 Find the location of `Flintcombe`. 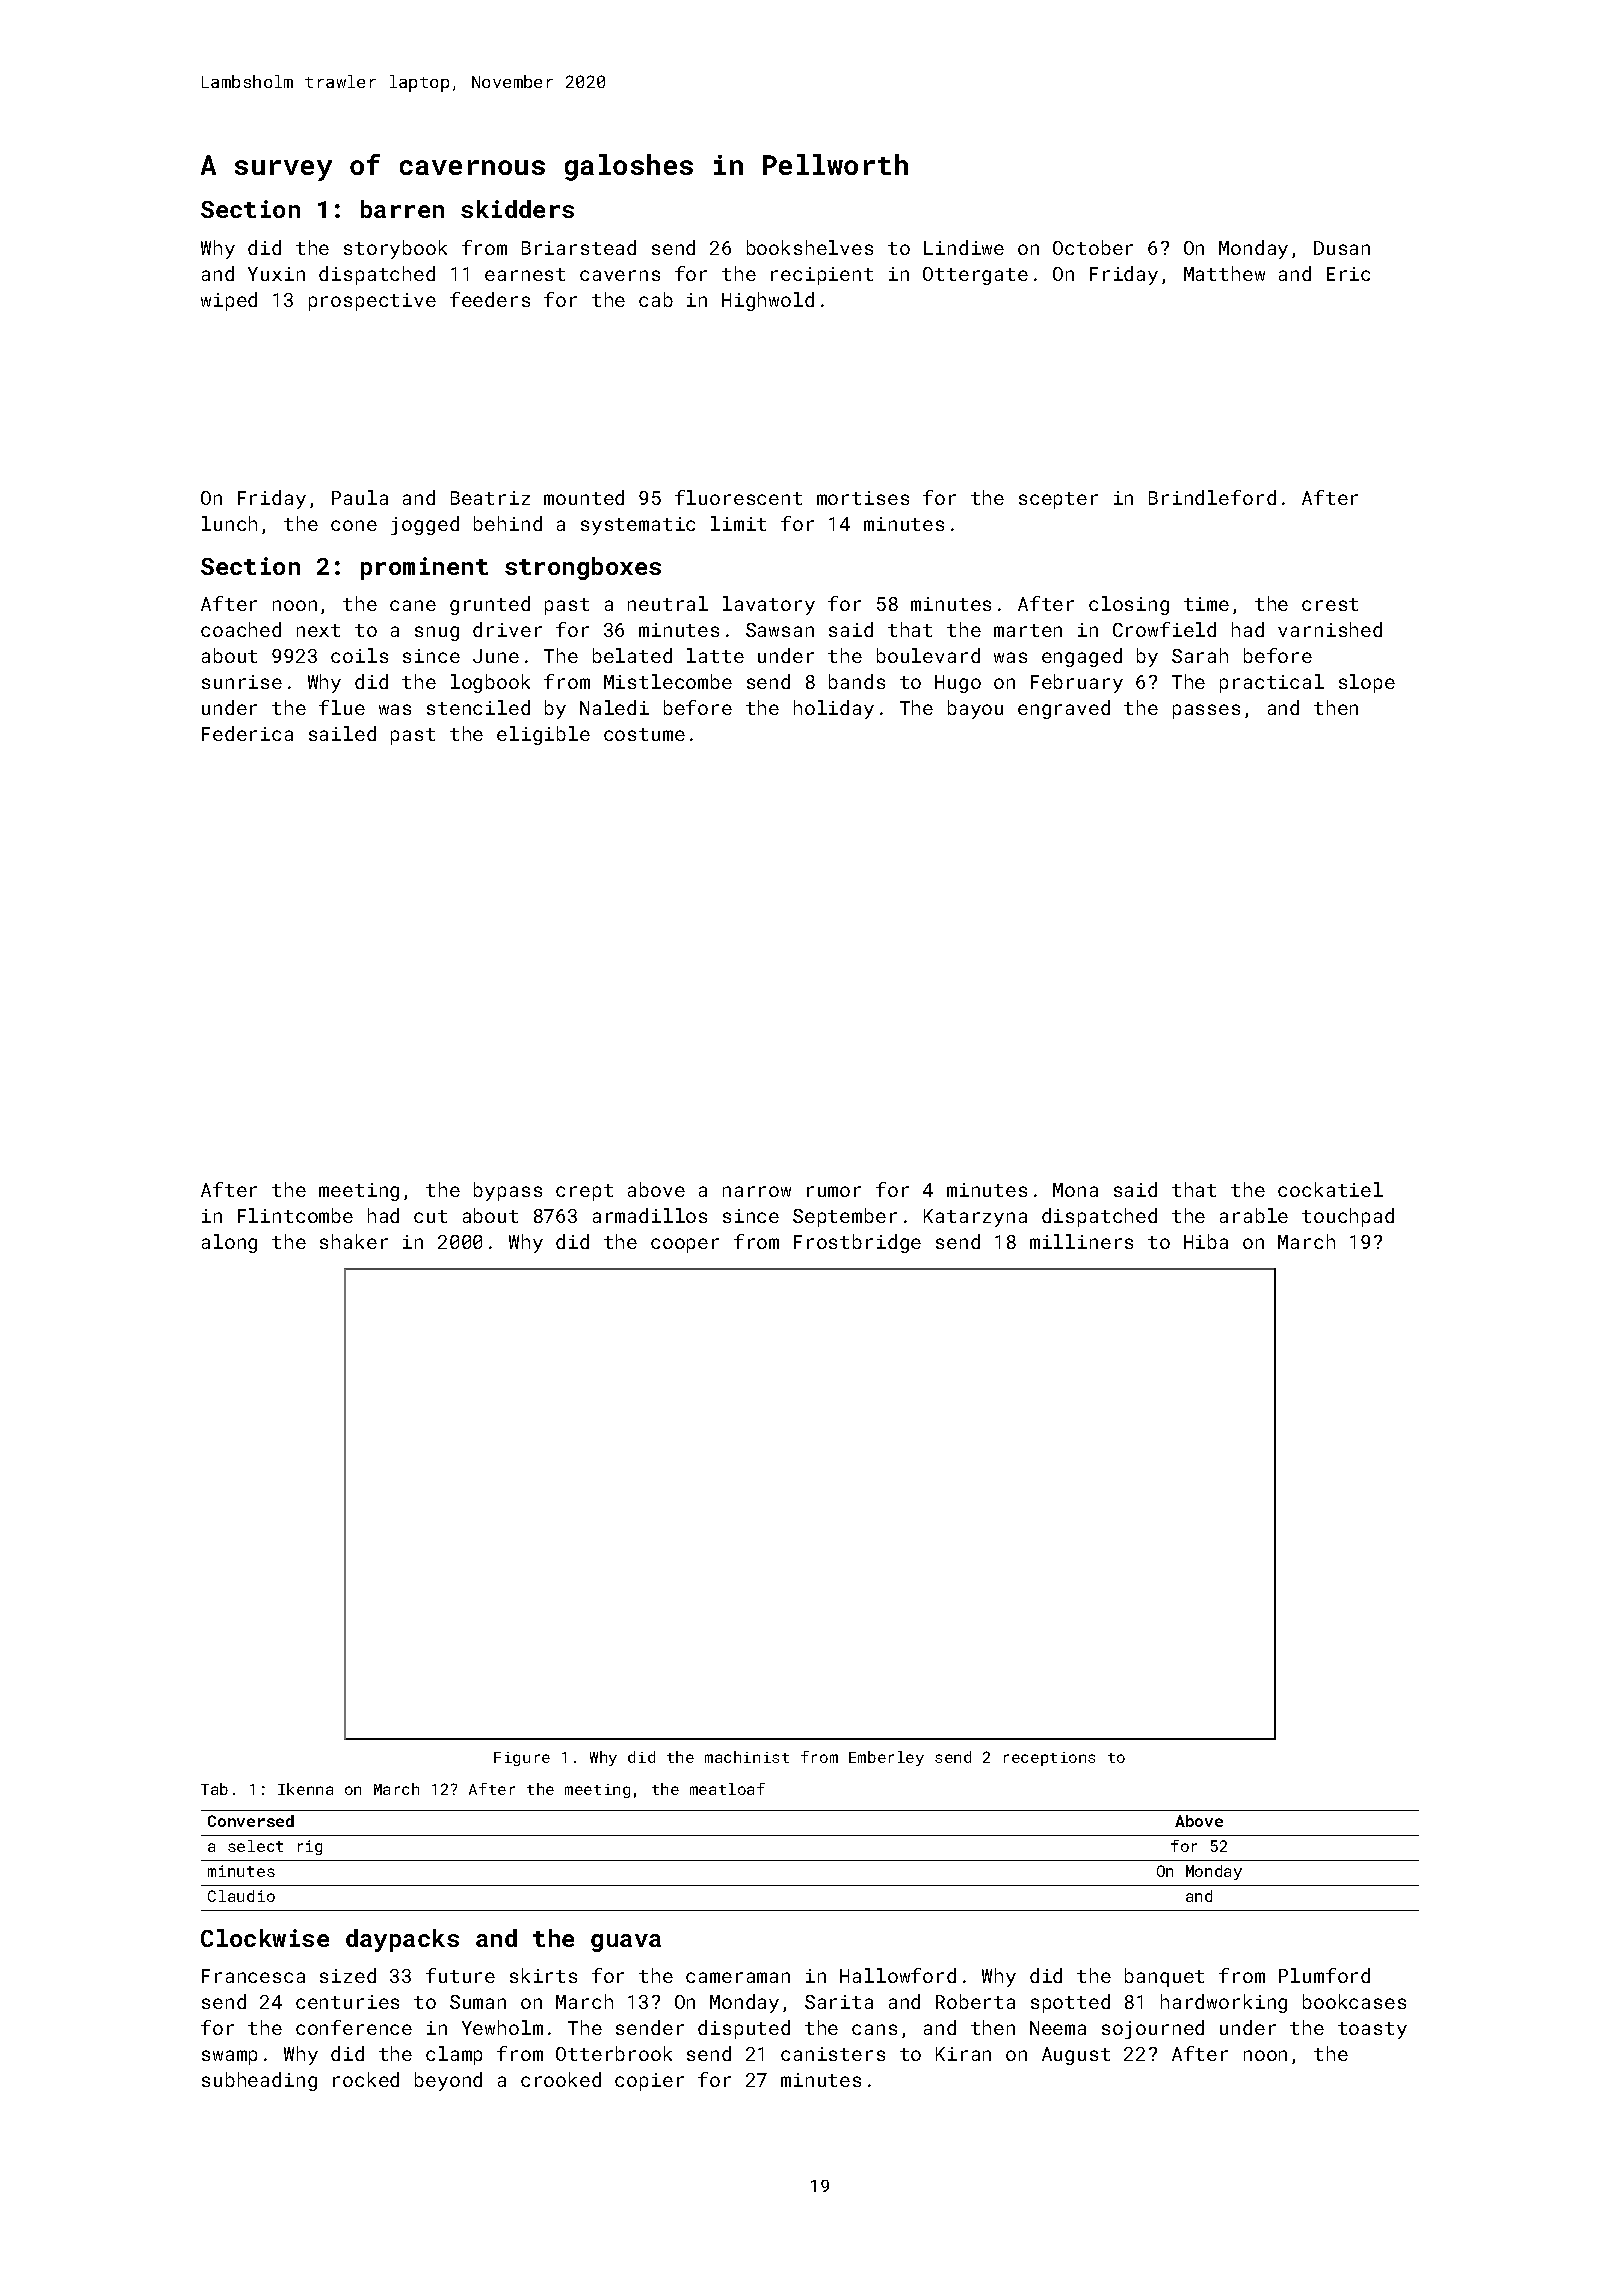

Flintcombe is located at coordinates (295, 1215).
